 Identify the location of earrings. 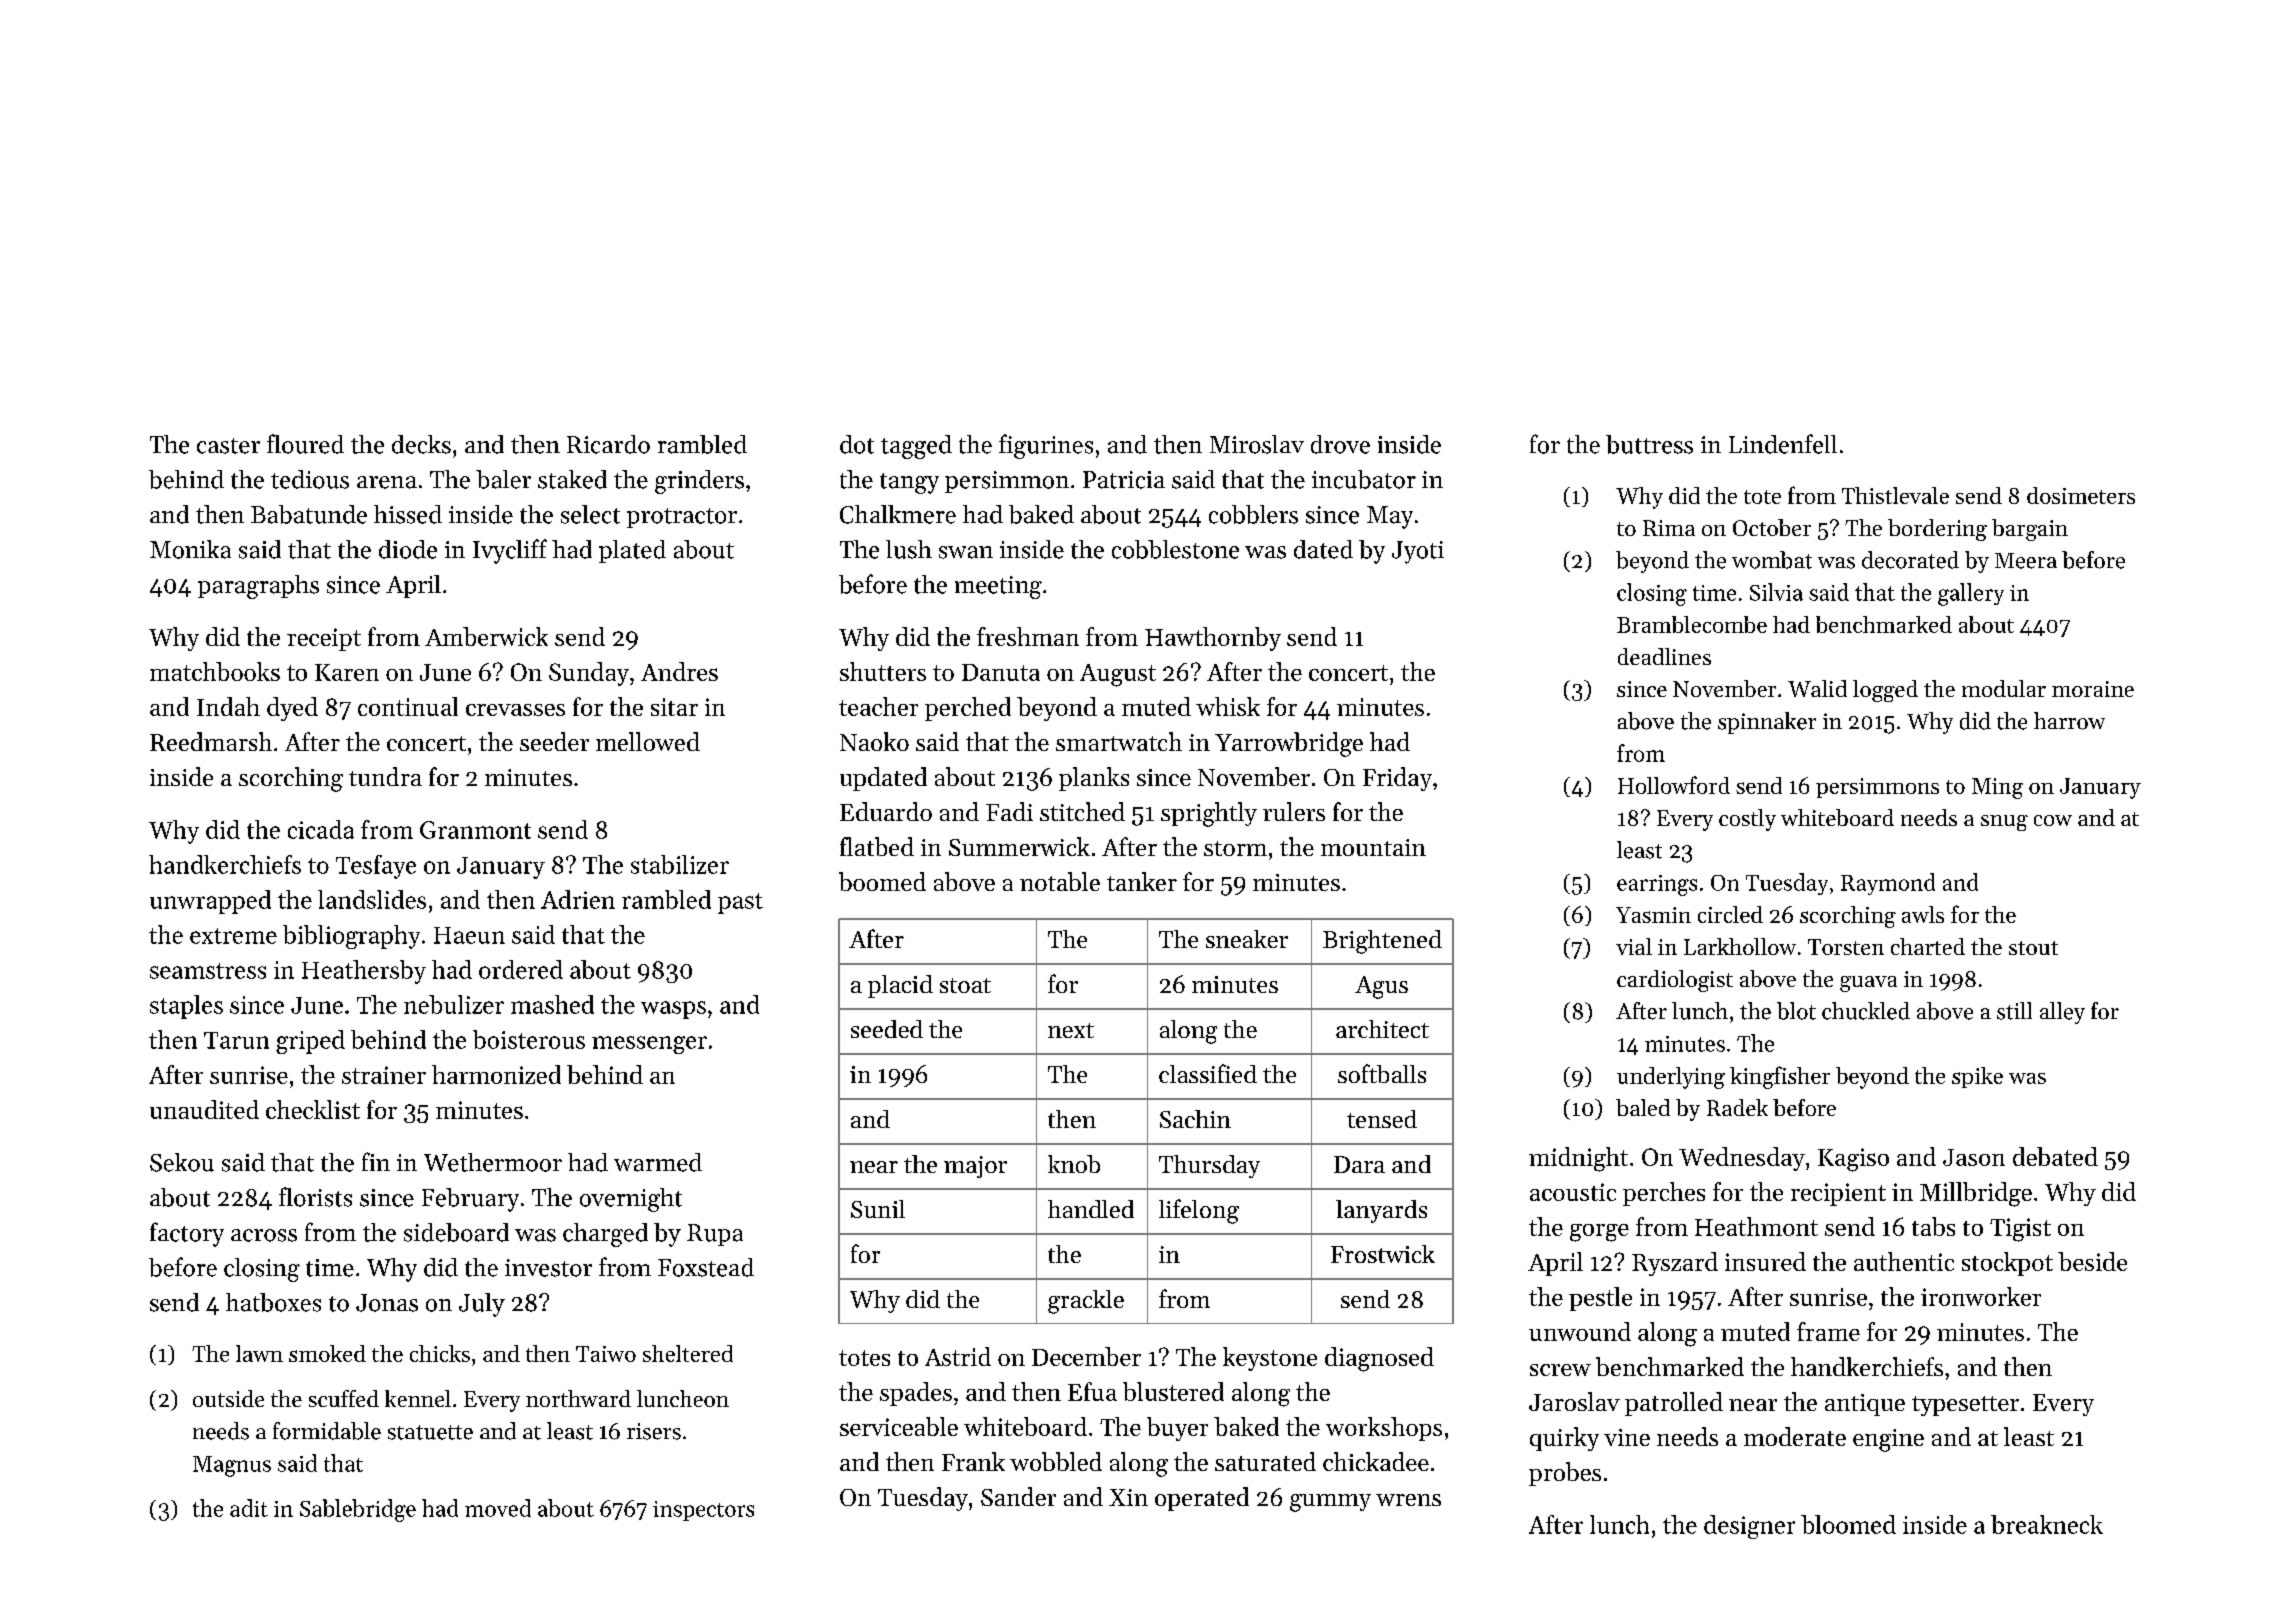
(1657, 885).
